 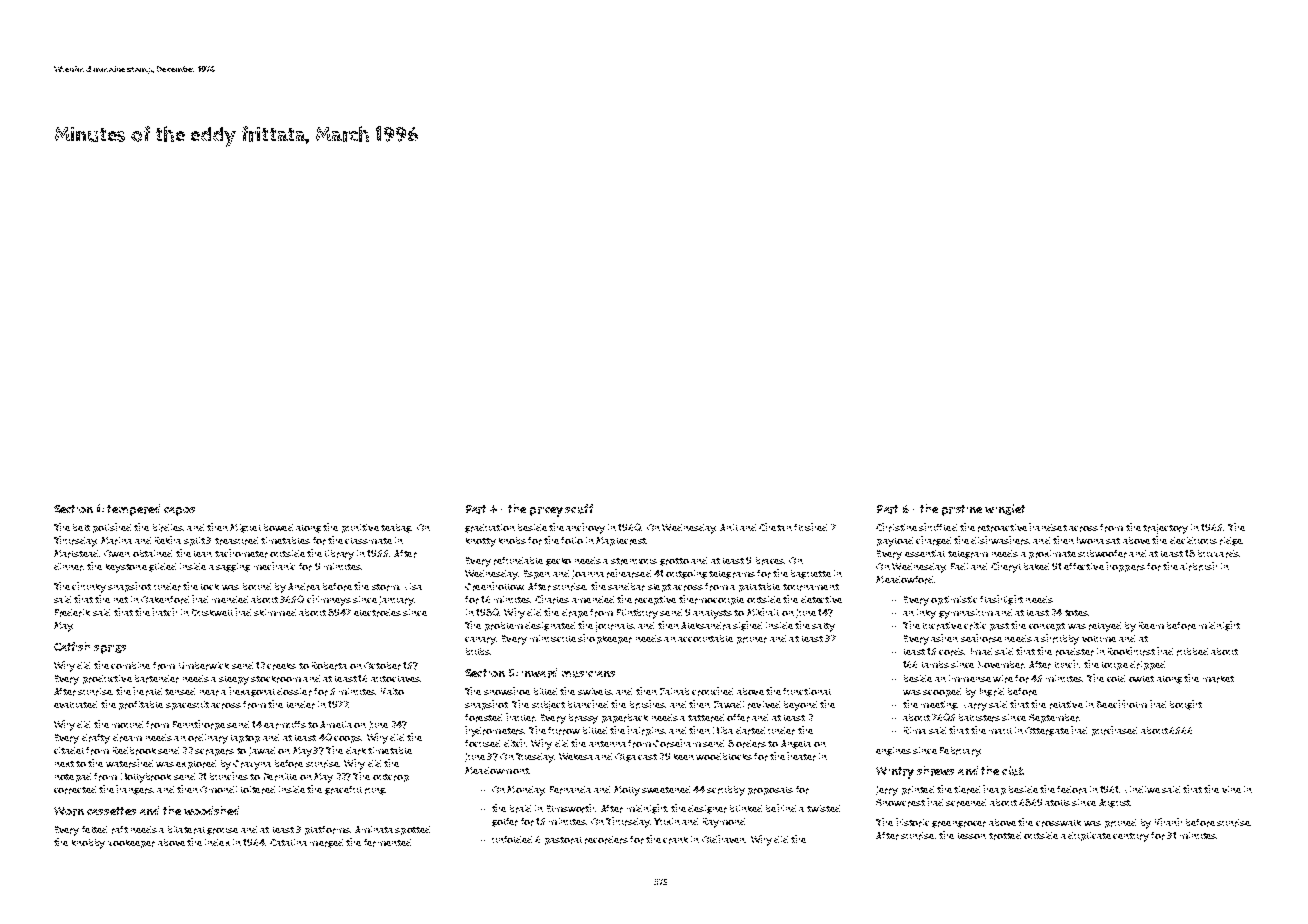 I want to click on August, so click(x=1114, y=803).
